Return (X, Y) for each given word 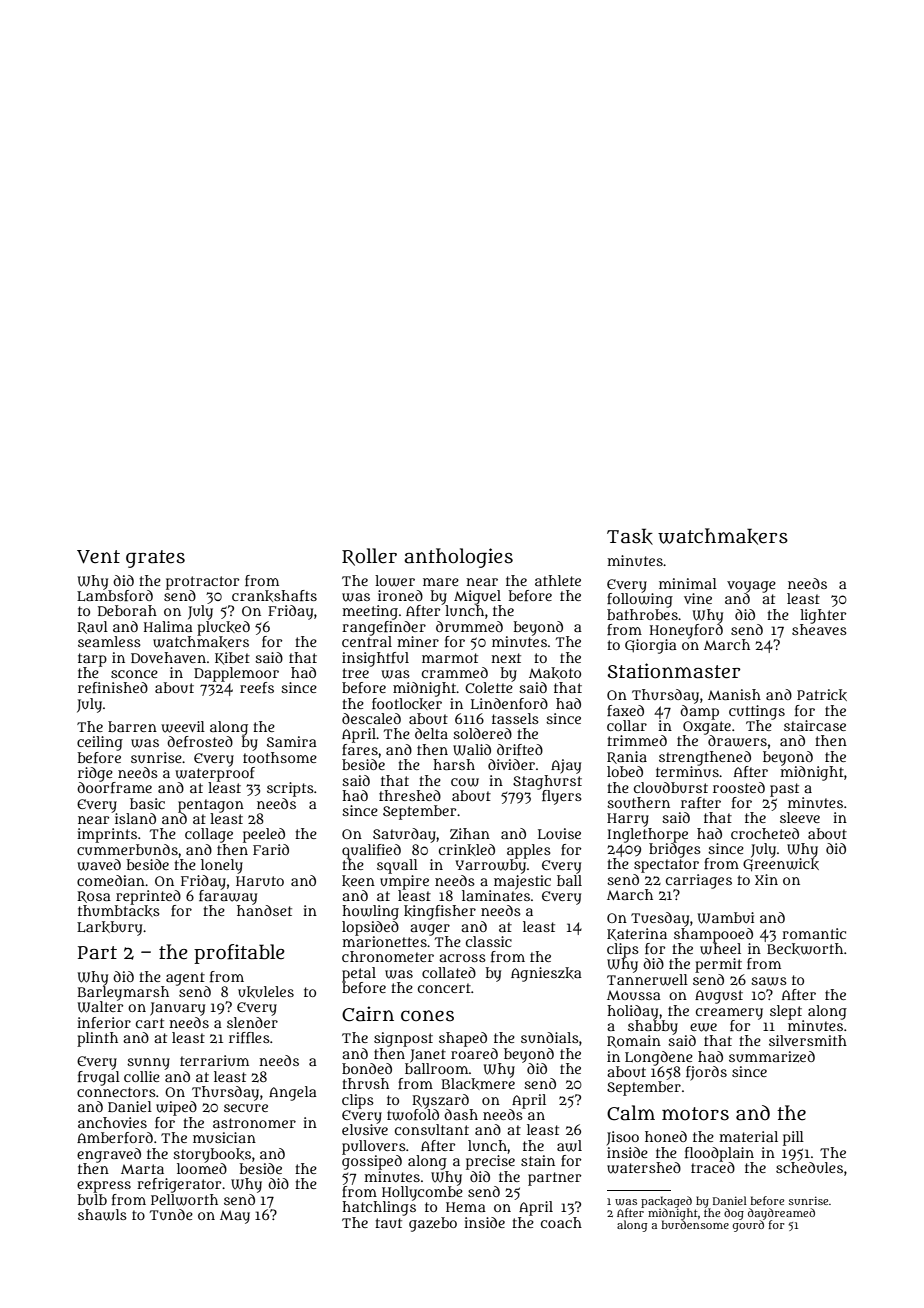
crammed (455, 672)
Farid (271, 849)
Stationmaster (673, 671)
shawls (102, 1215)
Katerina (637, 934)
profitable (239, 954)
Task (630, 536)
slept (786, 1012)
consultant (432, 1129)
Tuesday (660, 919)
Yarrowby (491, 866)
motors (695, 1114)
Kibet (232, 658)
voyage (751, 587)
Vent (98, 557)
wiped (176, 1108)
